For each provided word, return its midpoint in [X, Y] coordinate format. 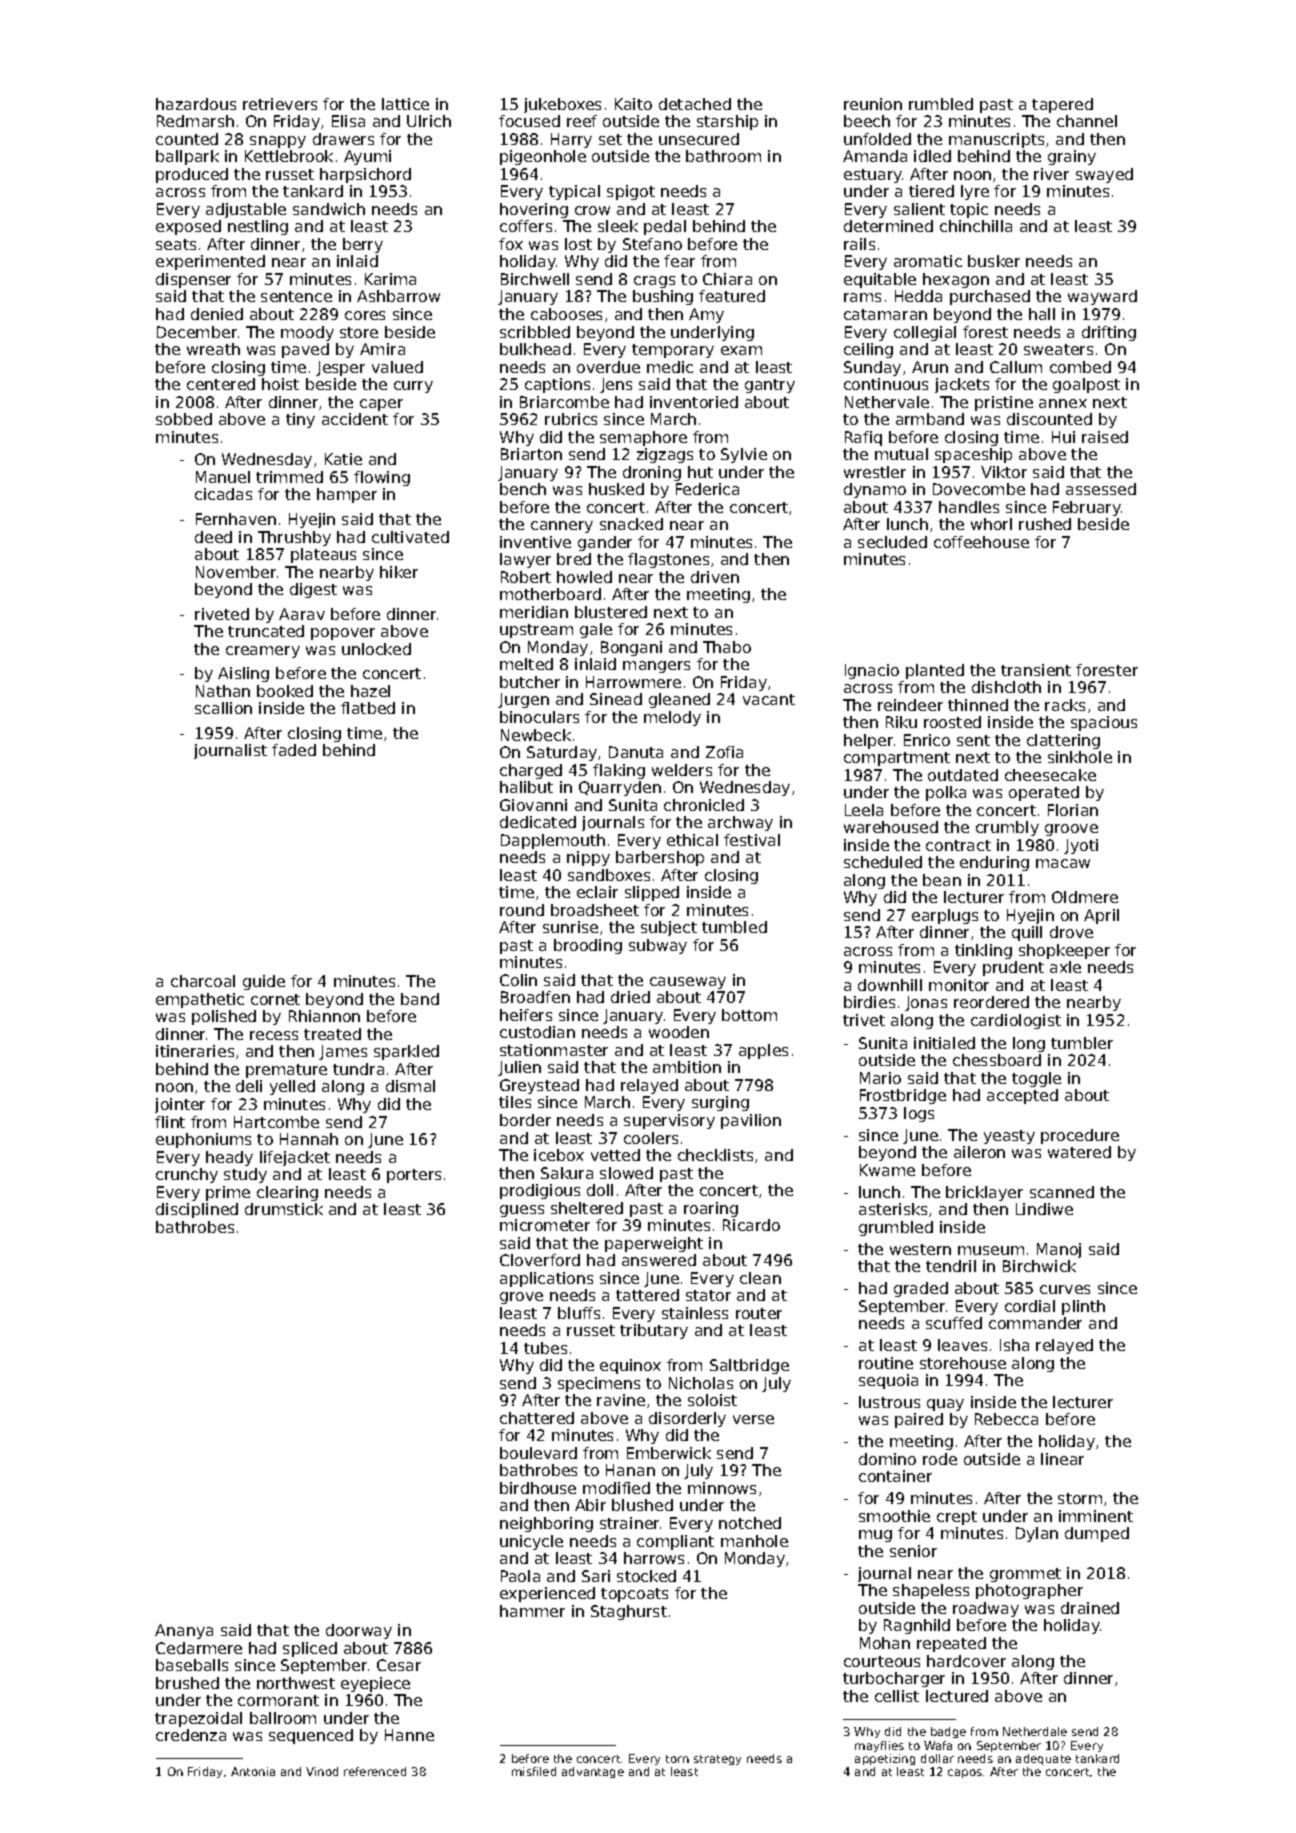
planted [935, 671]
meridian [534, 612]
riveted [222, 614]
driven [715, 577]
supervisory [669, 1121]
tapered [1062, 105]
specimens [599, 1384]
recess [274, 1035]
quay [945, 1405]
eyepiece [375, 1684]
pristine [1004, 403]
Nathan [223, 691]
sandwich [329, 209]
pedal [665, 227]
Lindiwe [1044, 1209]
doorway [359, 1631]
